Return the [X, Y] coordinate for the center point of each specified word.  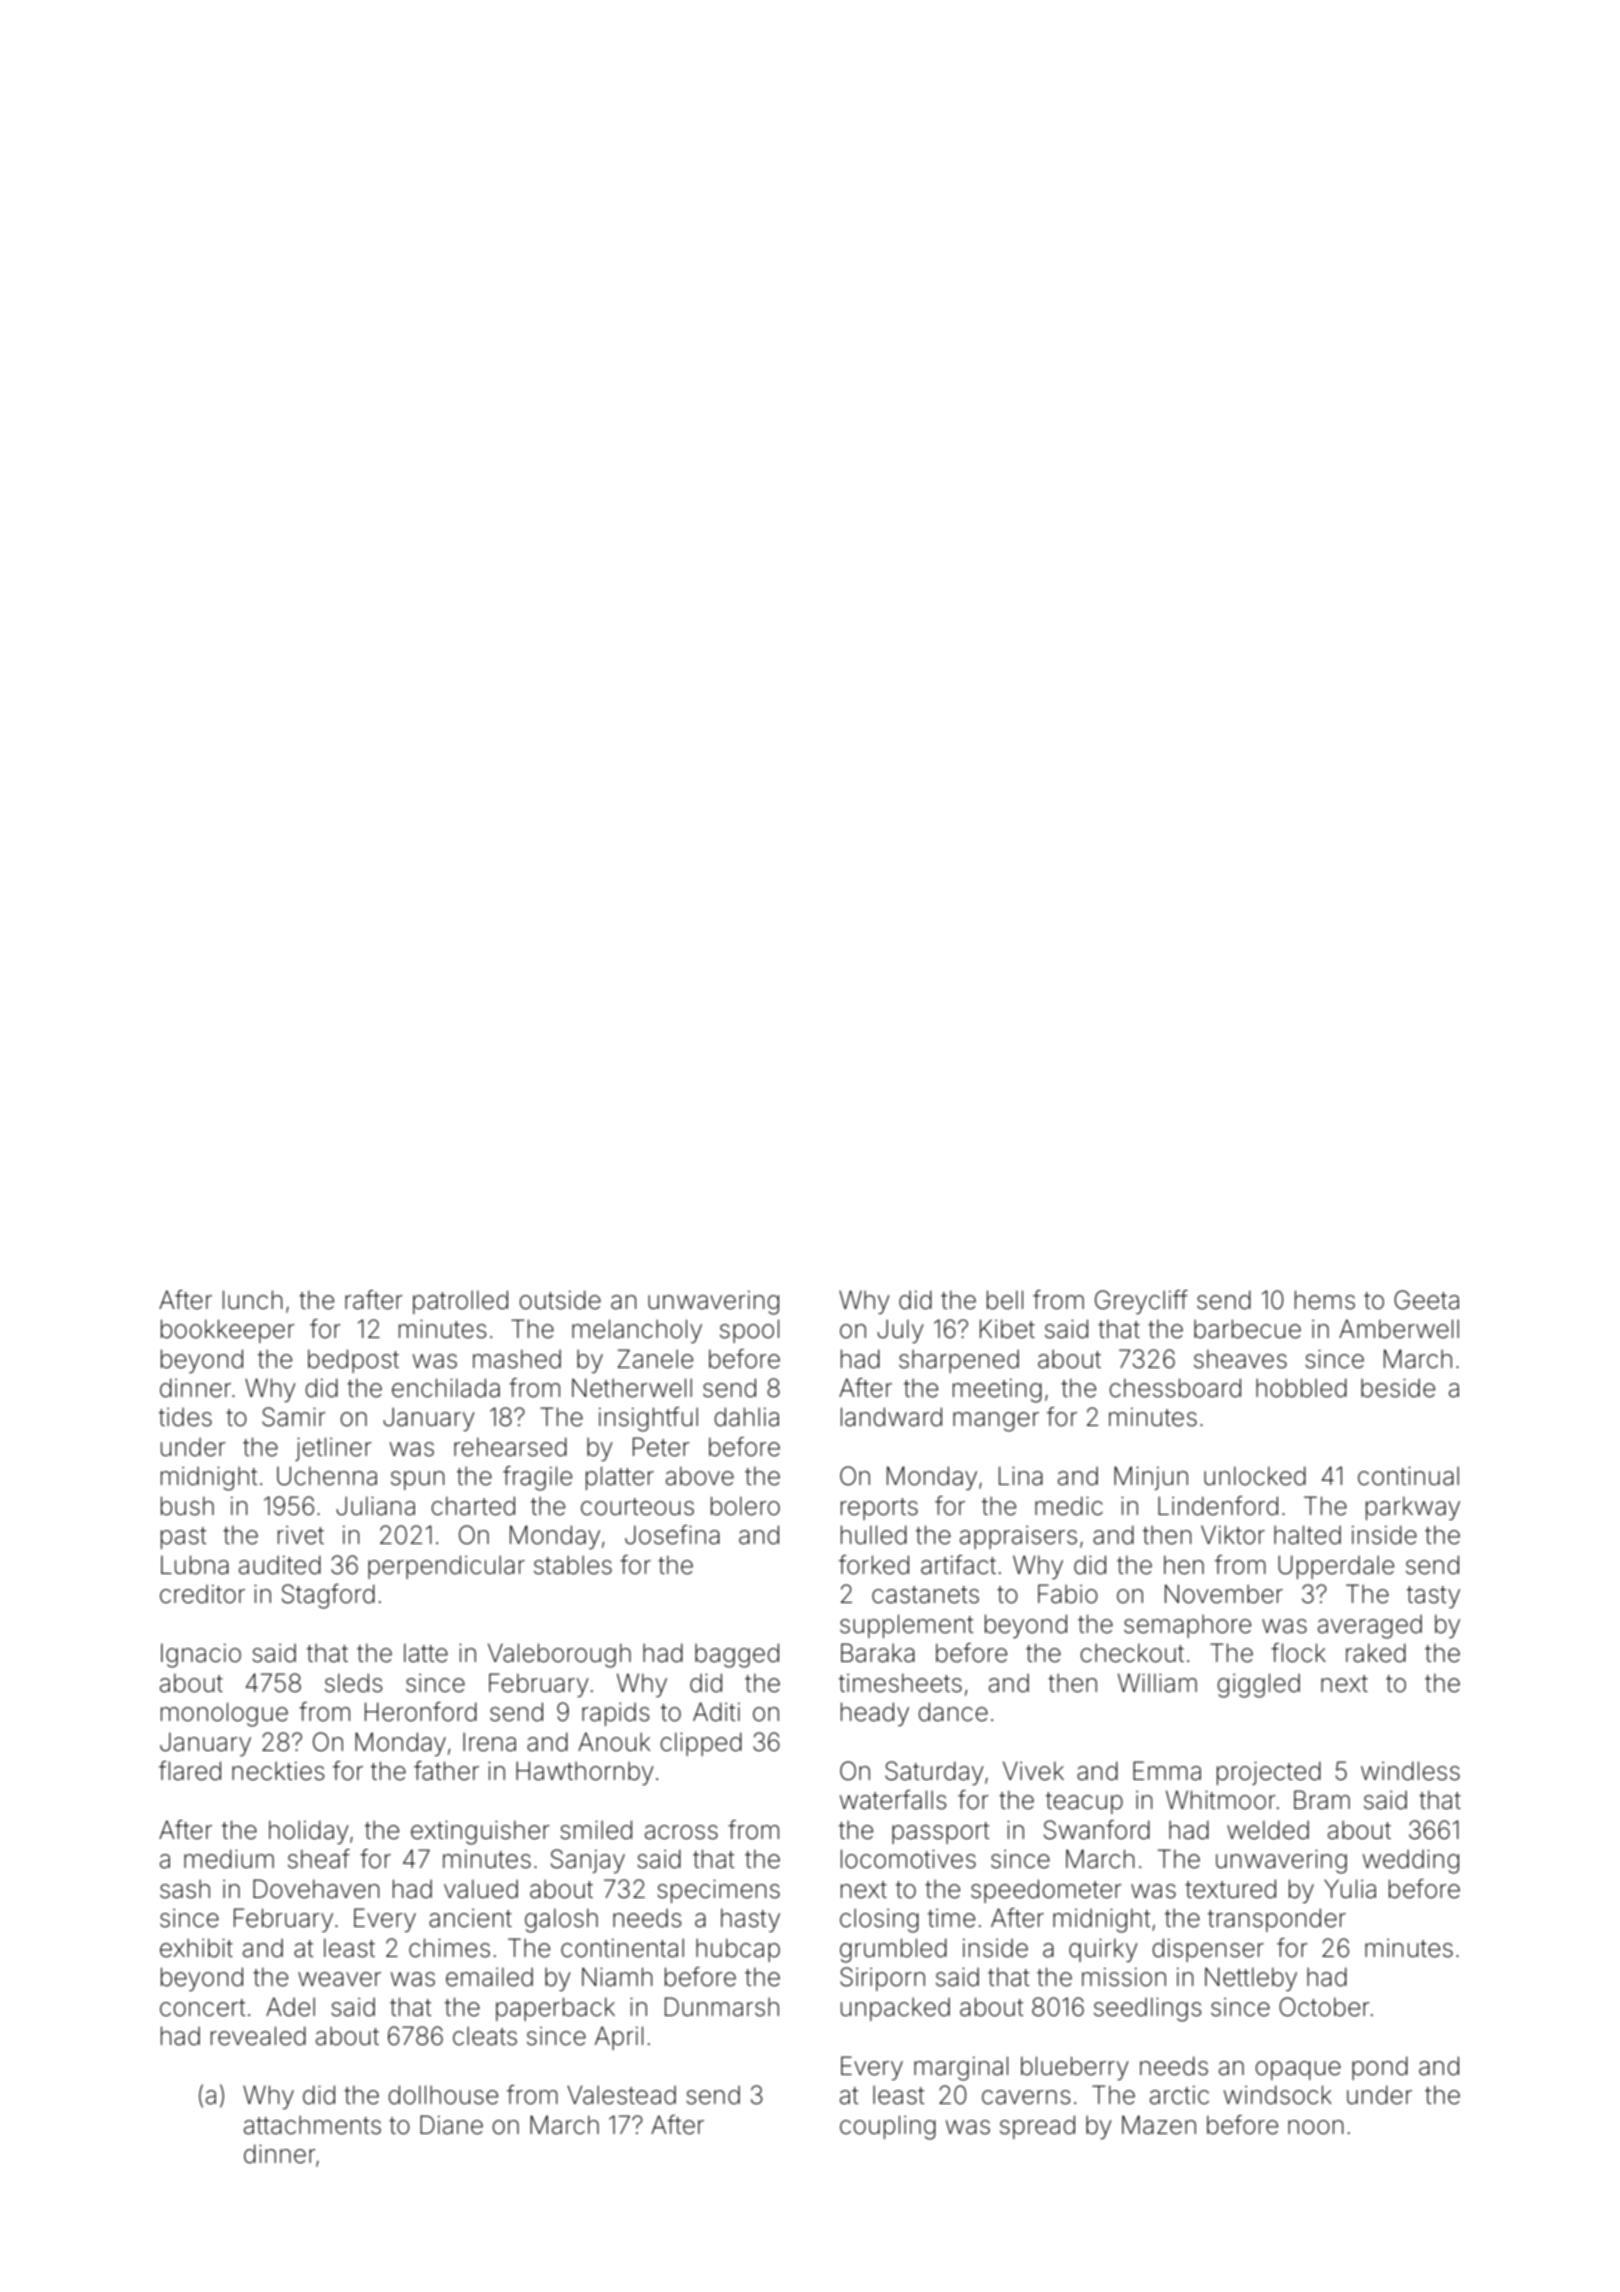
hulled [874, 1535]
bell [1005, 1300]
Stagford [328, 1596]
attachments [312, 2125]
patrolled [460, 1302]
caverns [1026, 2097]
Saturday [934, 1773]
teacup [1084, 1803]
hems [1325, 1300]
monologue [224, 1714]
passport [941, 1833]
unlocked [1255, 1476]
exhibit [196, 1948]
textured [1230, 1889]
